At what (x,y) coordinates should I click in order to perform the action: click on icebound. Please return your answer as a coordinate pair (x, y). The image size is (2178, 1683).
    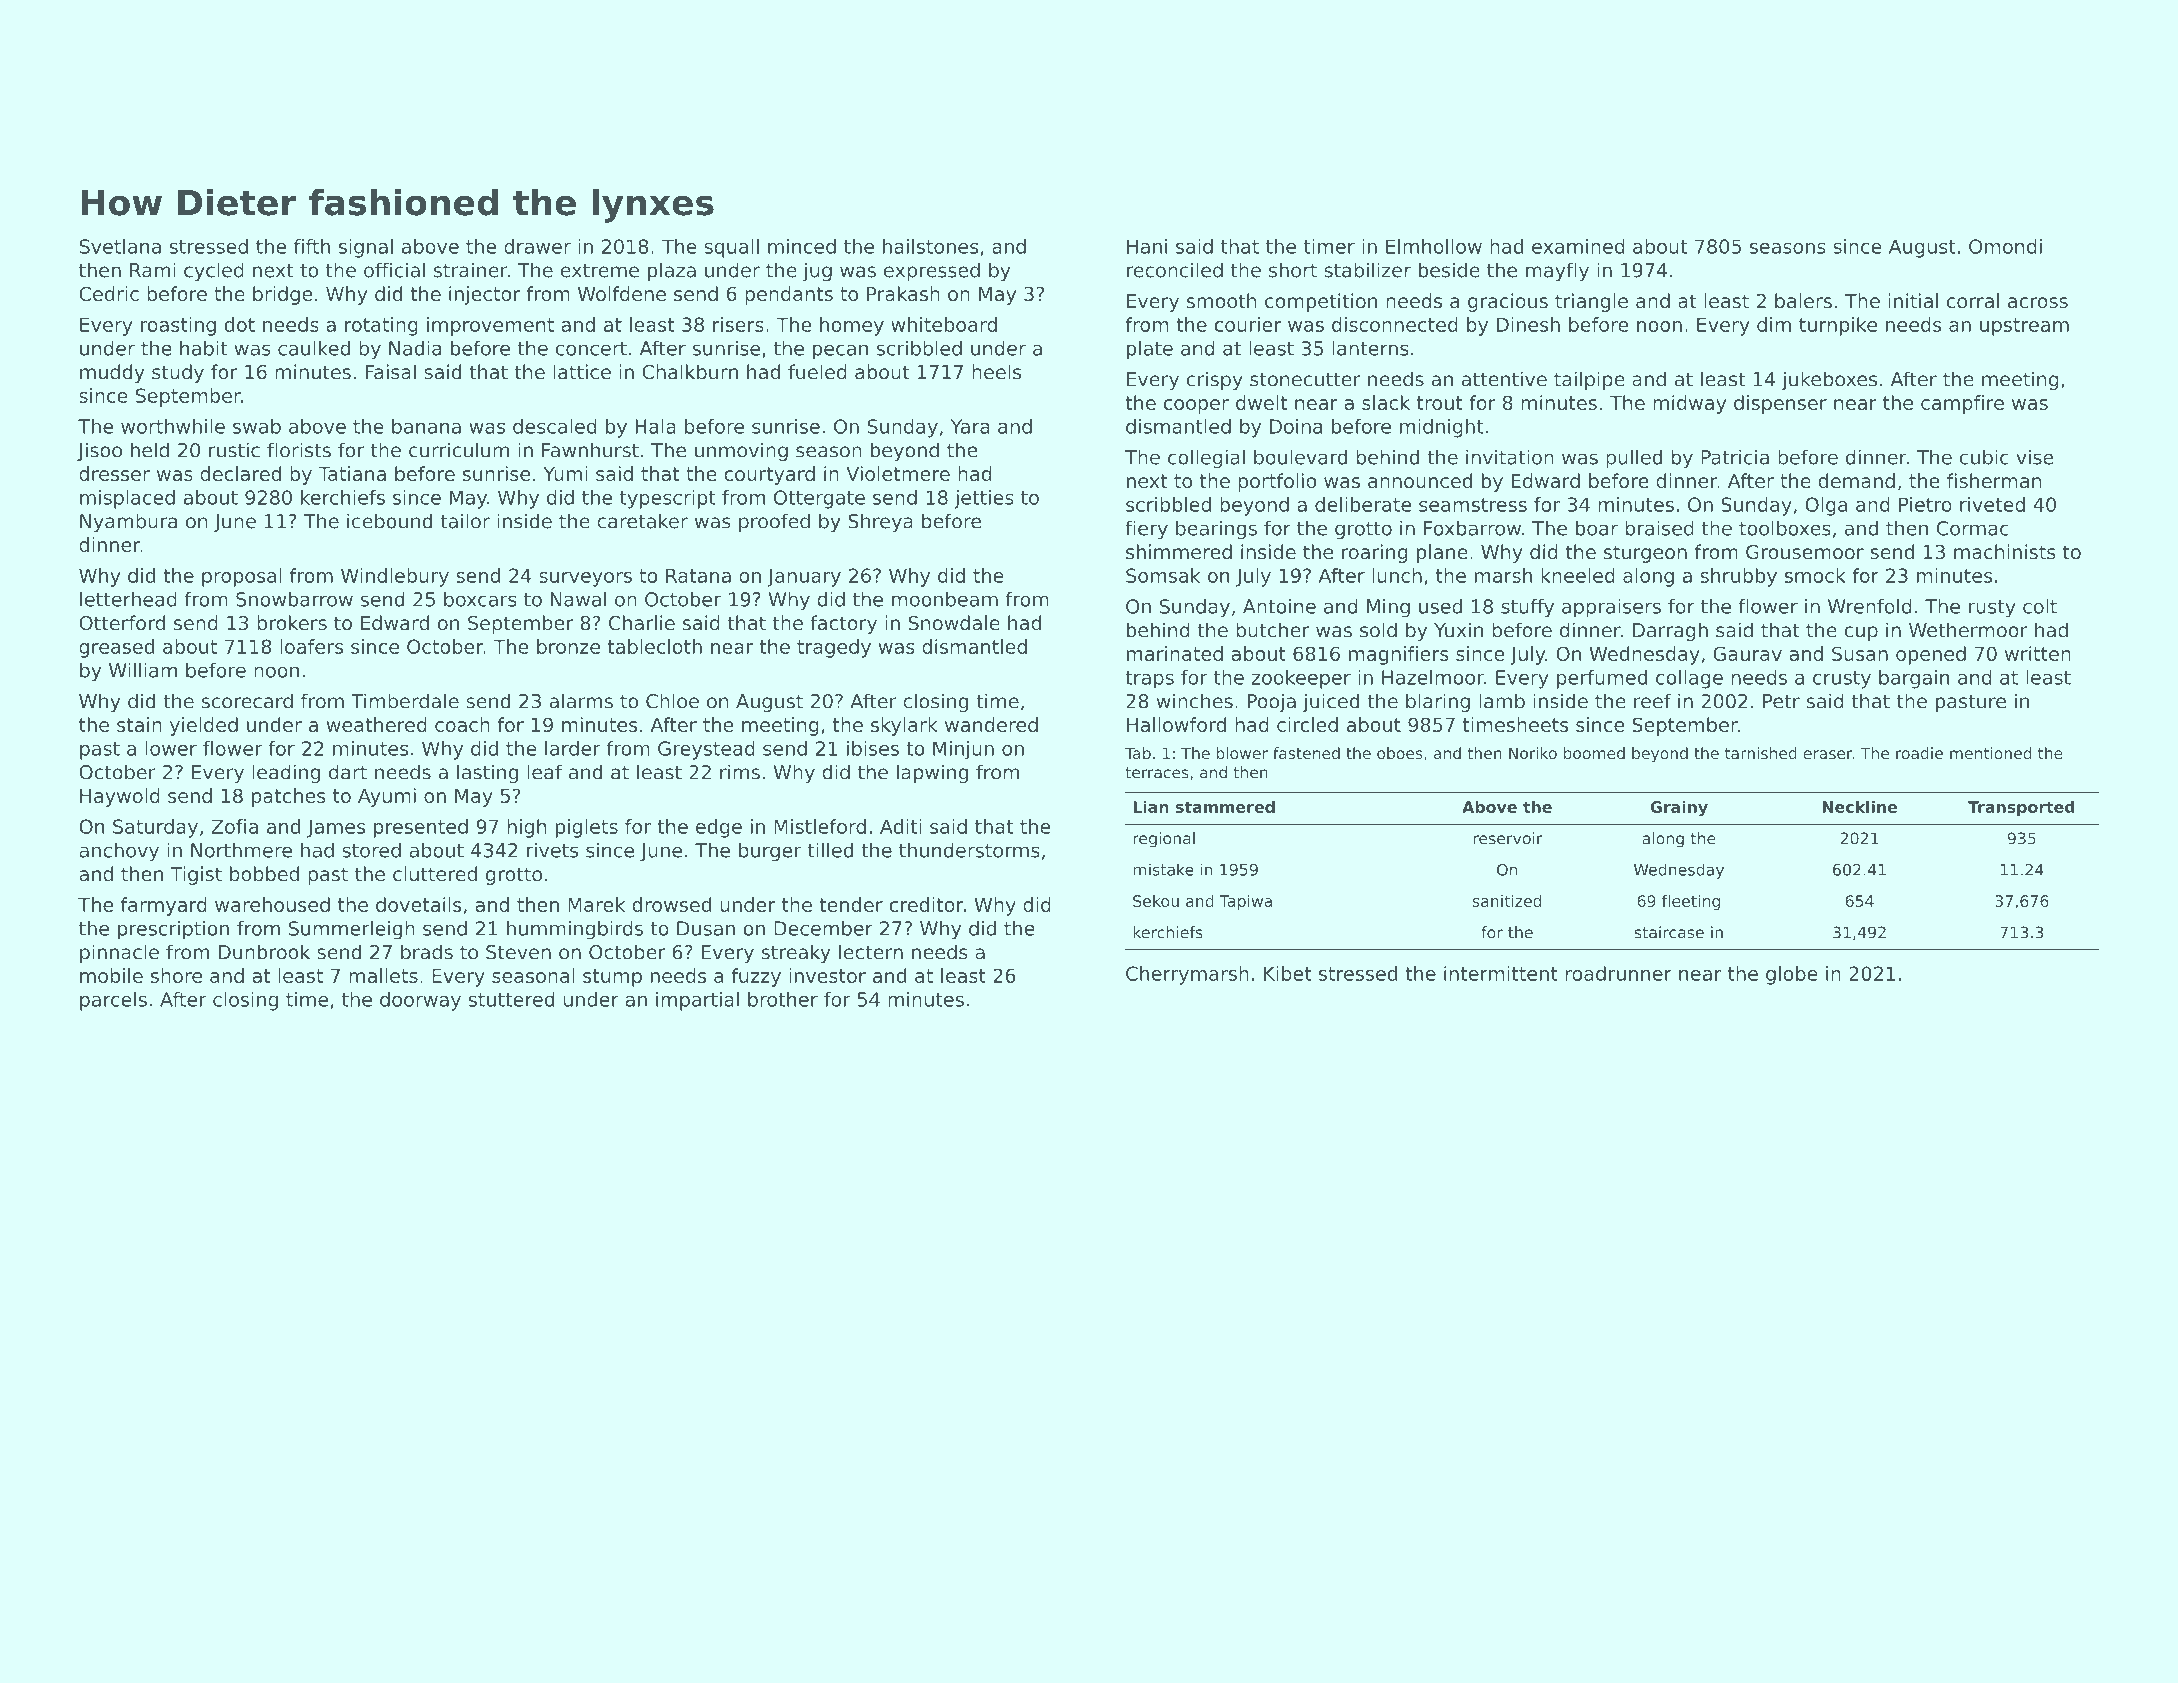
    Looking at the image, I should click on (389, 521).
